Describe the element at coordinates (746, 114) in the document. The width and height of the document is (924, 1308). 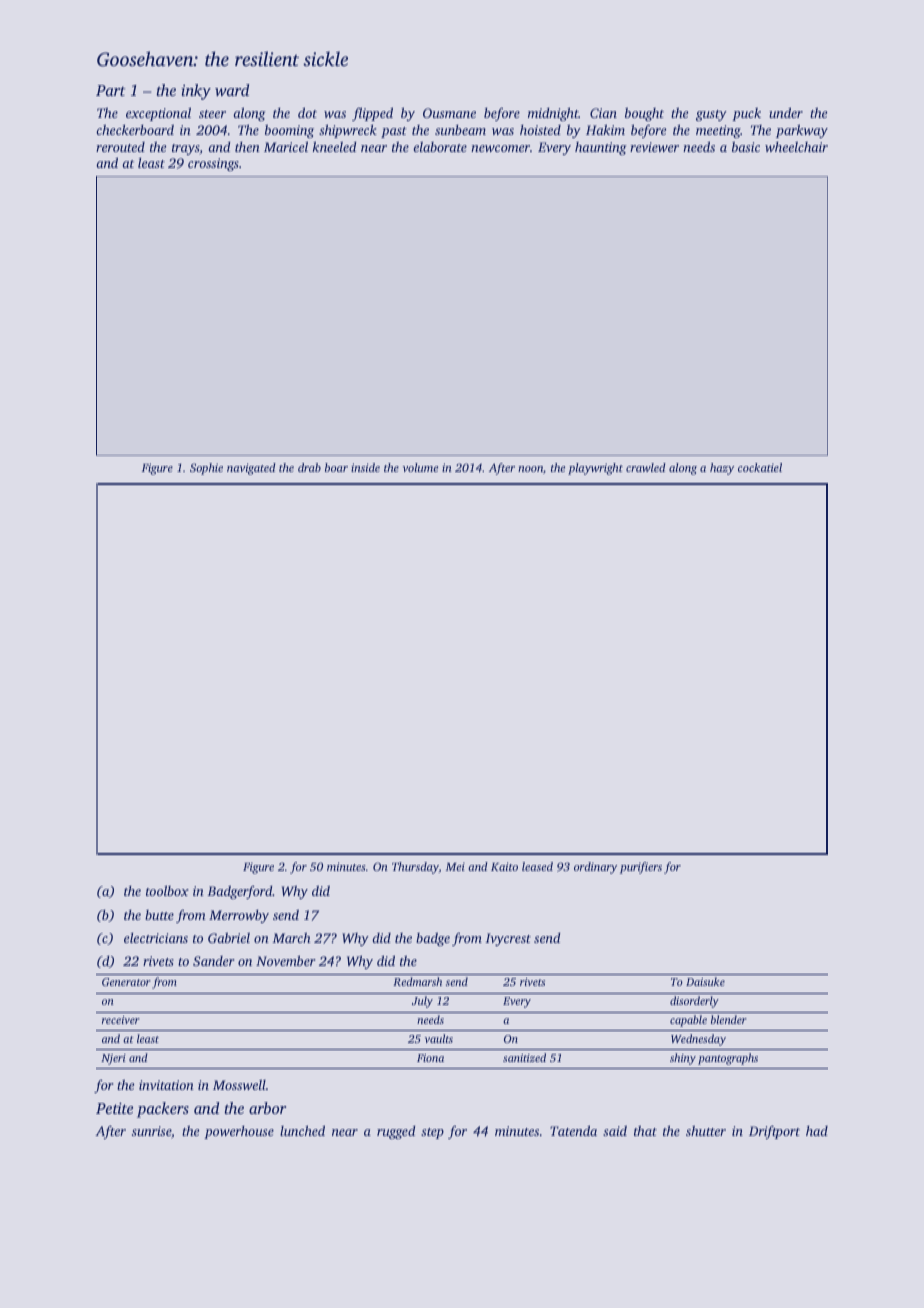
I see `puck` at that location.
